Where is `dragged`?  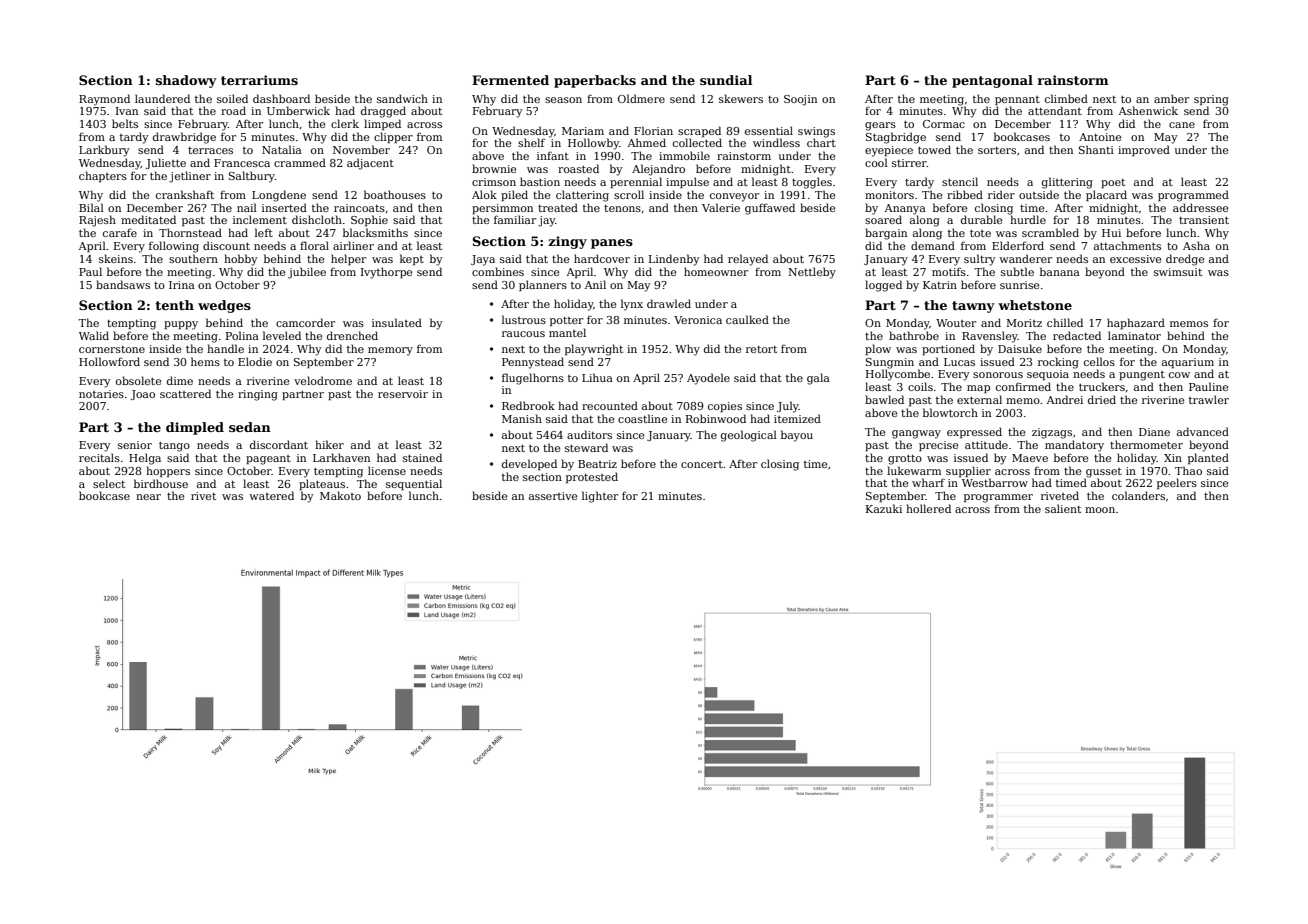
dragged is located at coordinates (383, 112).
